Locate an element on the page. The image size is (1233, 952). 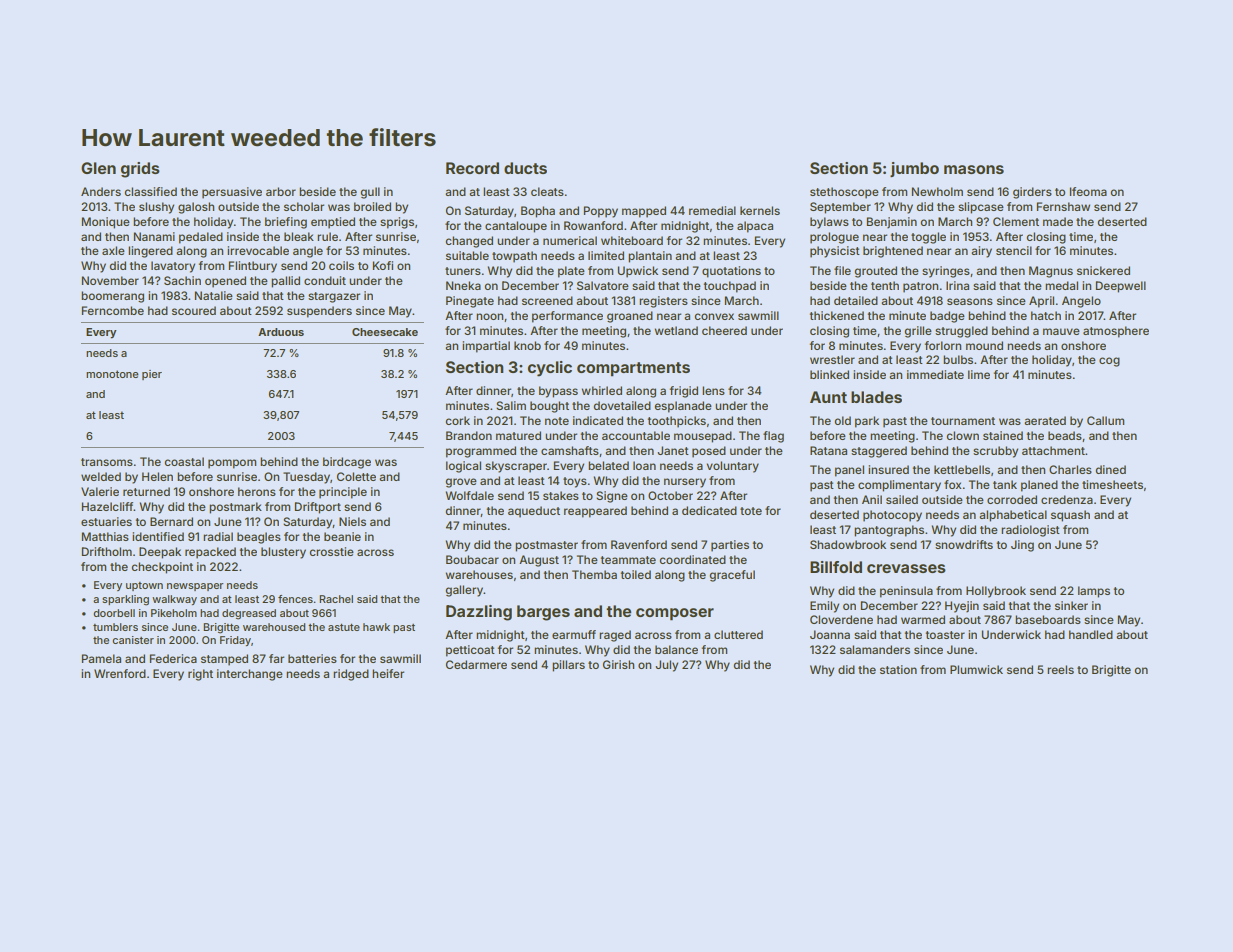
Wrenford is located at coordinates (120, 673).
